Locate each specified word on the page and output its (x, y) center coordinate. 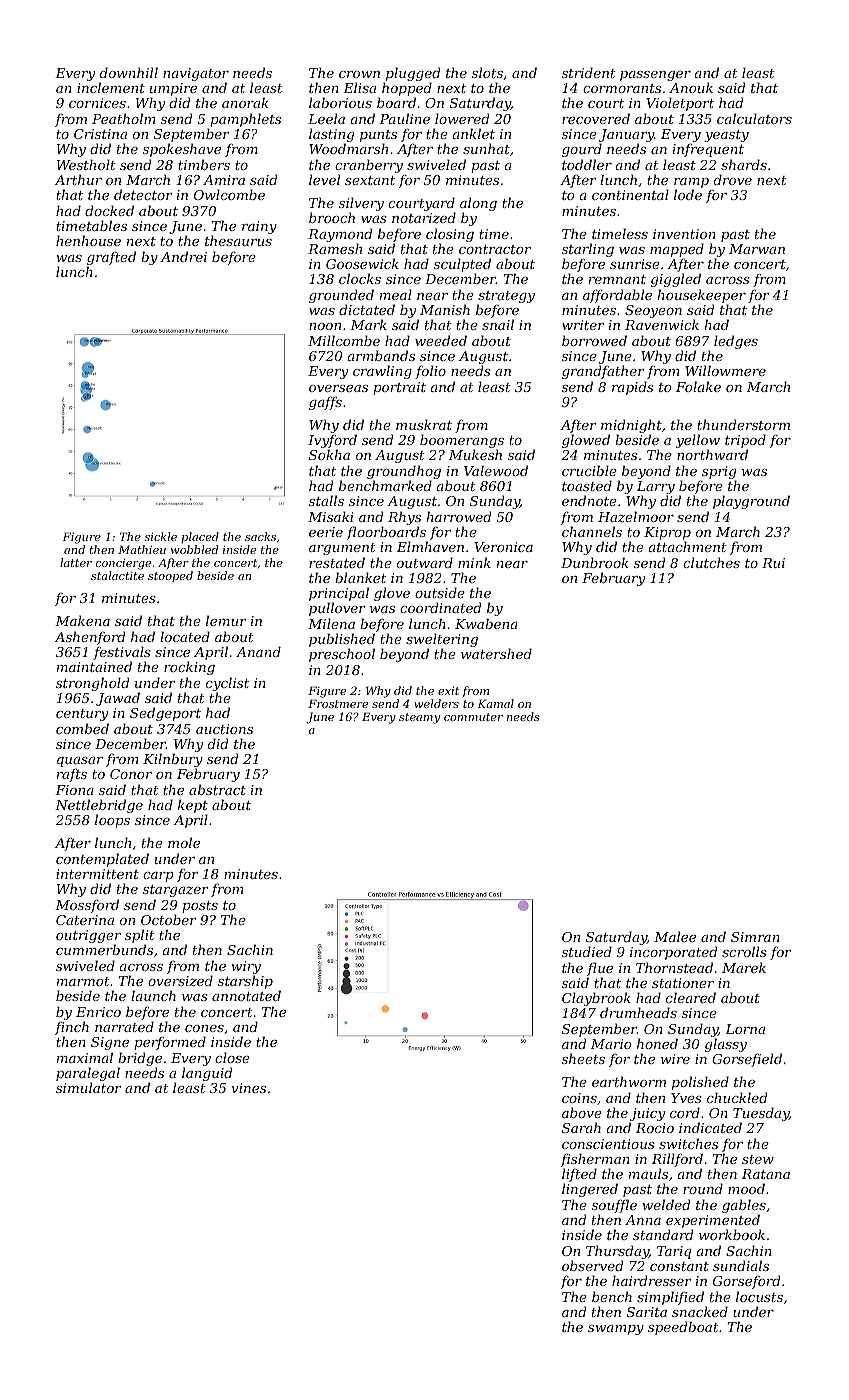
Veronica (503, 547)
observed (592, 1265)
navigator (196, 74)
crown (359, 74)
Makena (82, 620)
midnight (631, 426)
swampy (616, 1330)
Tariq (674, 1252)
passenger (655, 76)
